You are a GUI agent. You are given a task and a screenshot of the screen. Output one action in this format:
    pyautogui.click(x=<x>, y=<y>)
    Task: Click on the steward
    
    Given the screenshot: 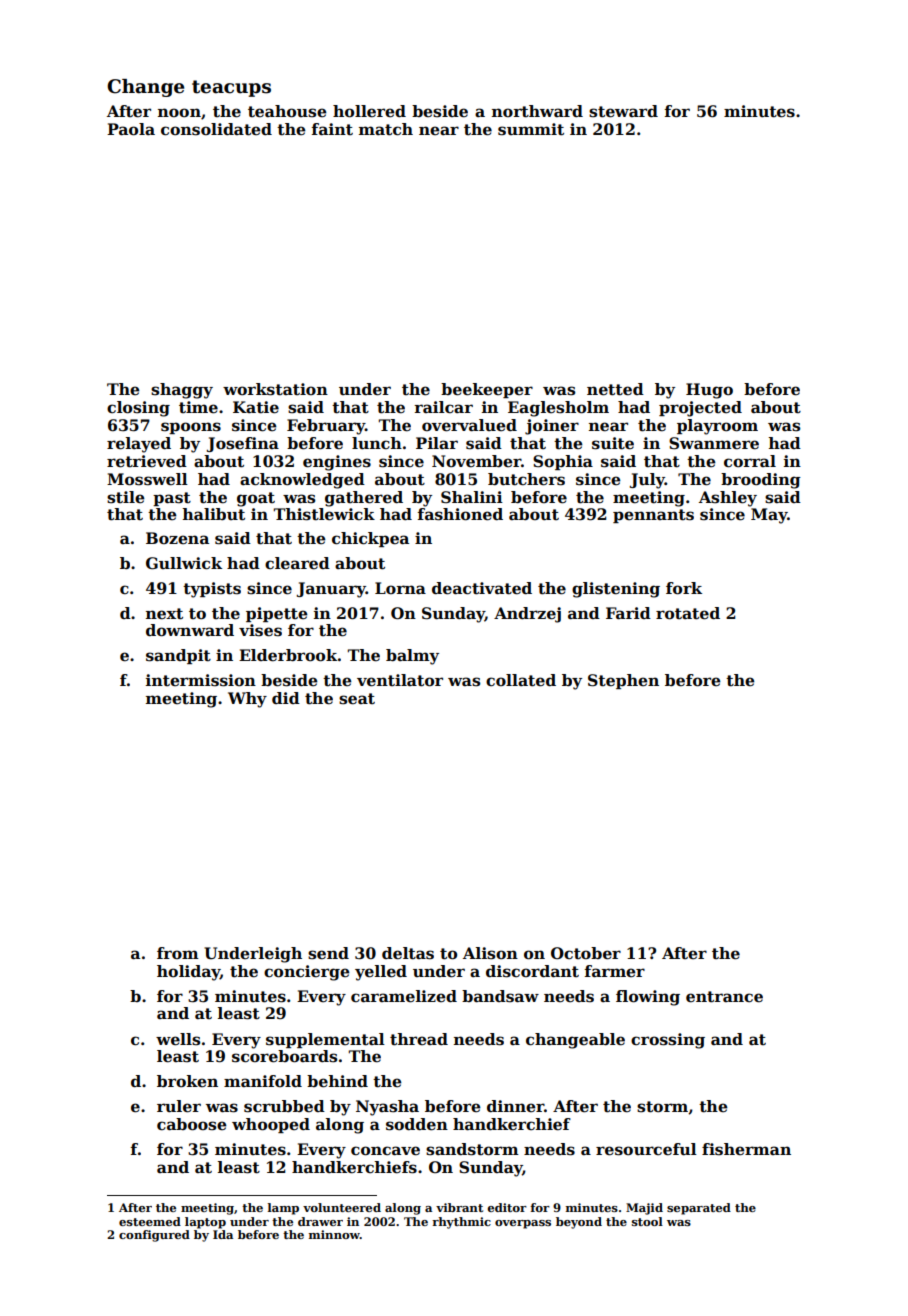 What is the action you would take?
    pyautogui.click(x=623, y=111)
